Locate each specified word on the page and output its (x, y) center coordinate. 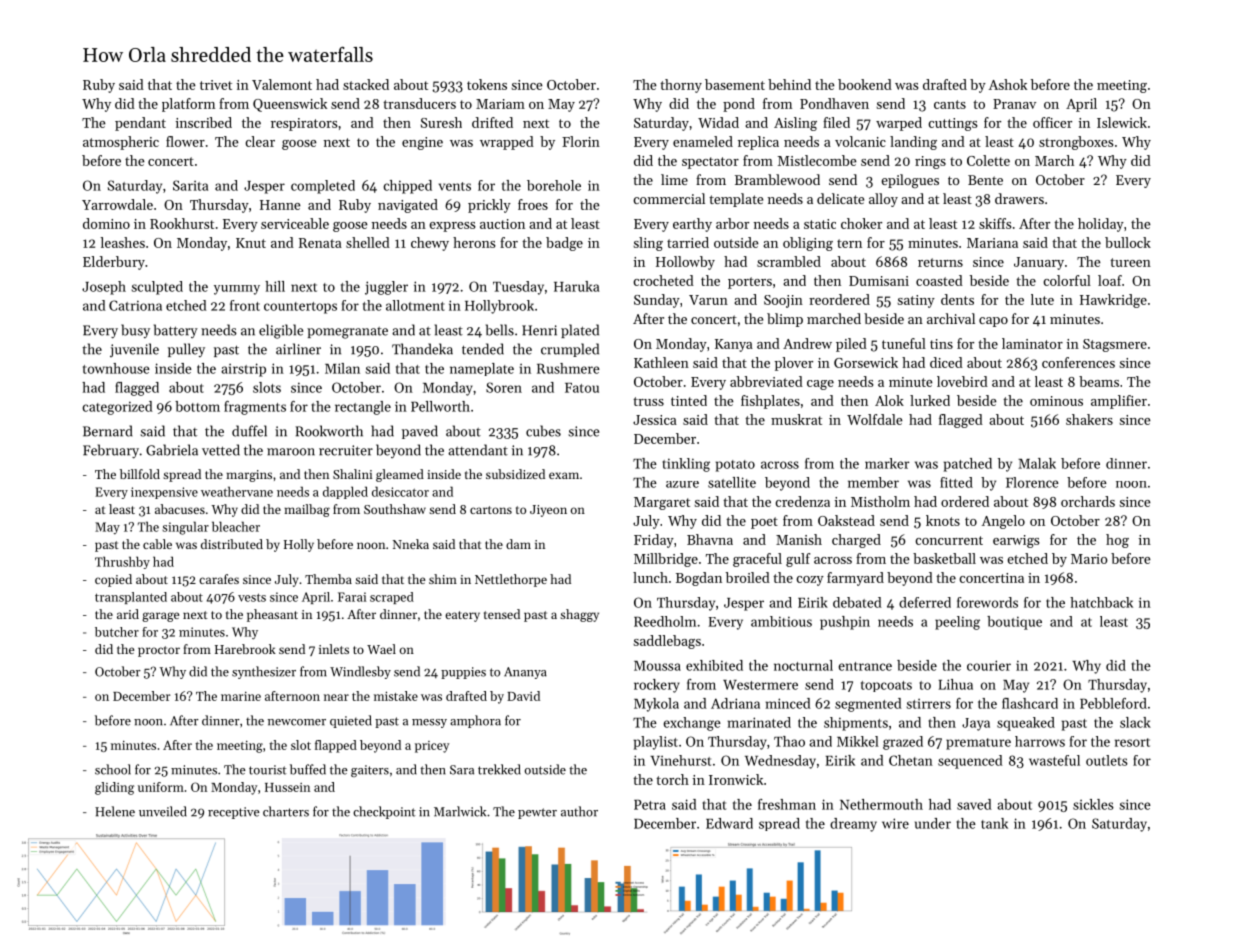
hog (1117, 541)
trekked (499, 769)
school (113, 769)
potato (735, 466)
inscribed (204, 122)
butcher (117, 632)
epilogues (910, 181)
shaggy (579, 615)
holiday (1101, 225)
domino (106, 223)
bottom (197, 406)
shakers (1089, 419)
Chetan (911, 760)
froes (533, 204)
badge (564, 244)
